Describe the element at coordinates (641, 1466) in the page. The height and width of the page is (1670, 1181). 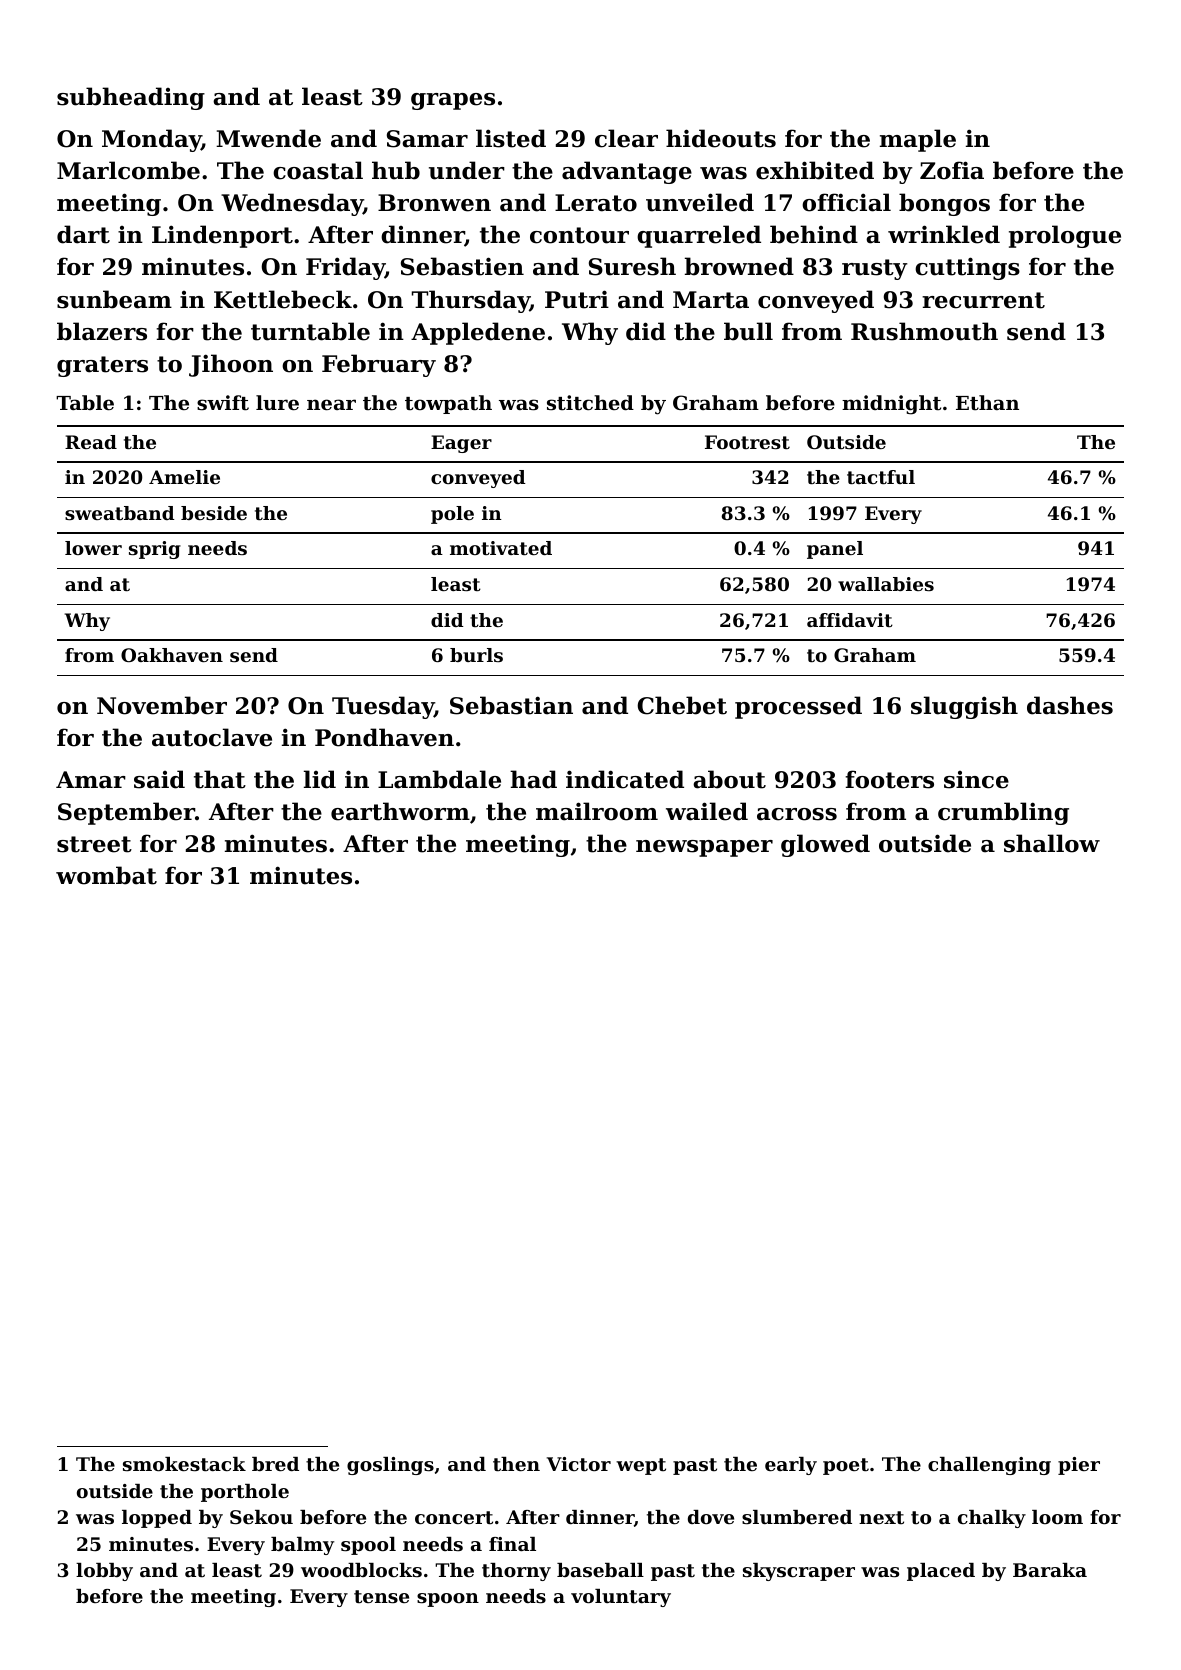
I see `wept` at that location.
